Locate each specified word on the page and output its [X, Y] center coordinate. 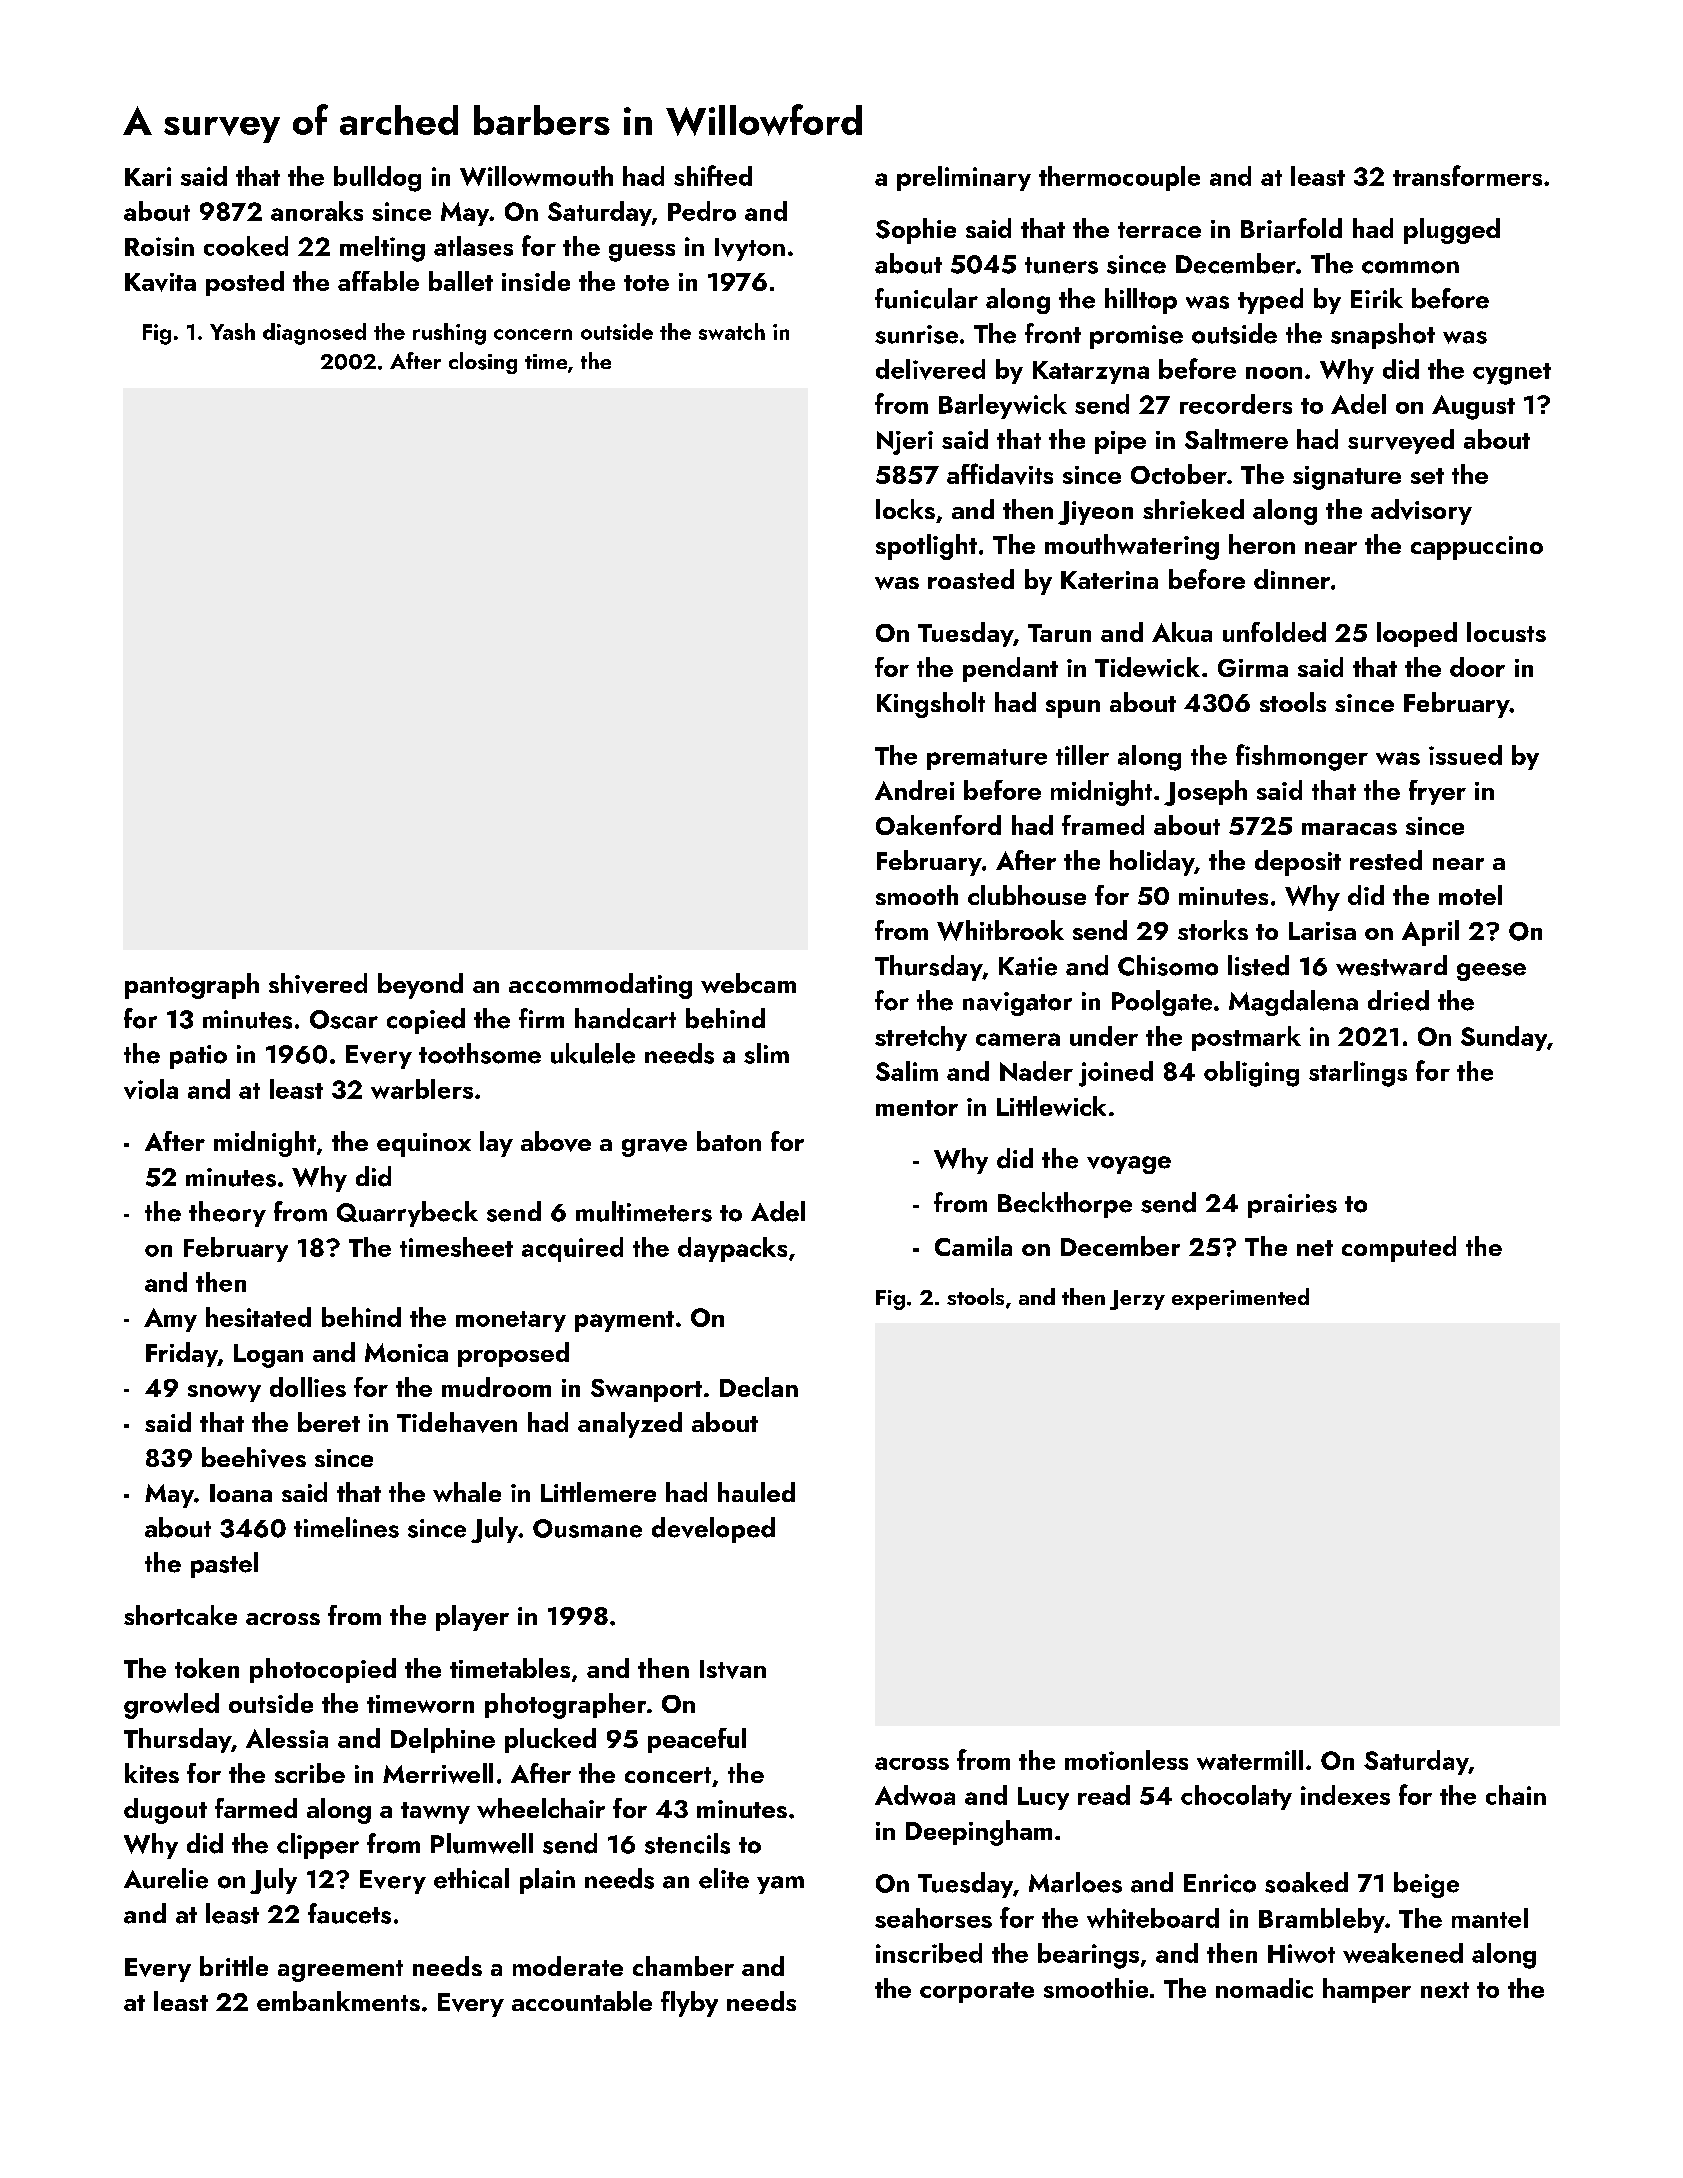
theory [227, 1214]
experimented [1240, 1299]
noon [1274, 373]
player [472, 1618]
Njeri [905, 443]
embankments [338, 2001]
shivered [318, 983]
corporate [977, 1992]
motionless [1126, 1760]
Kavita [160, 282]
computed [1399, 1249]
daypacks [732, 1249]
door [1477, 667]
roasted [971, 579]
